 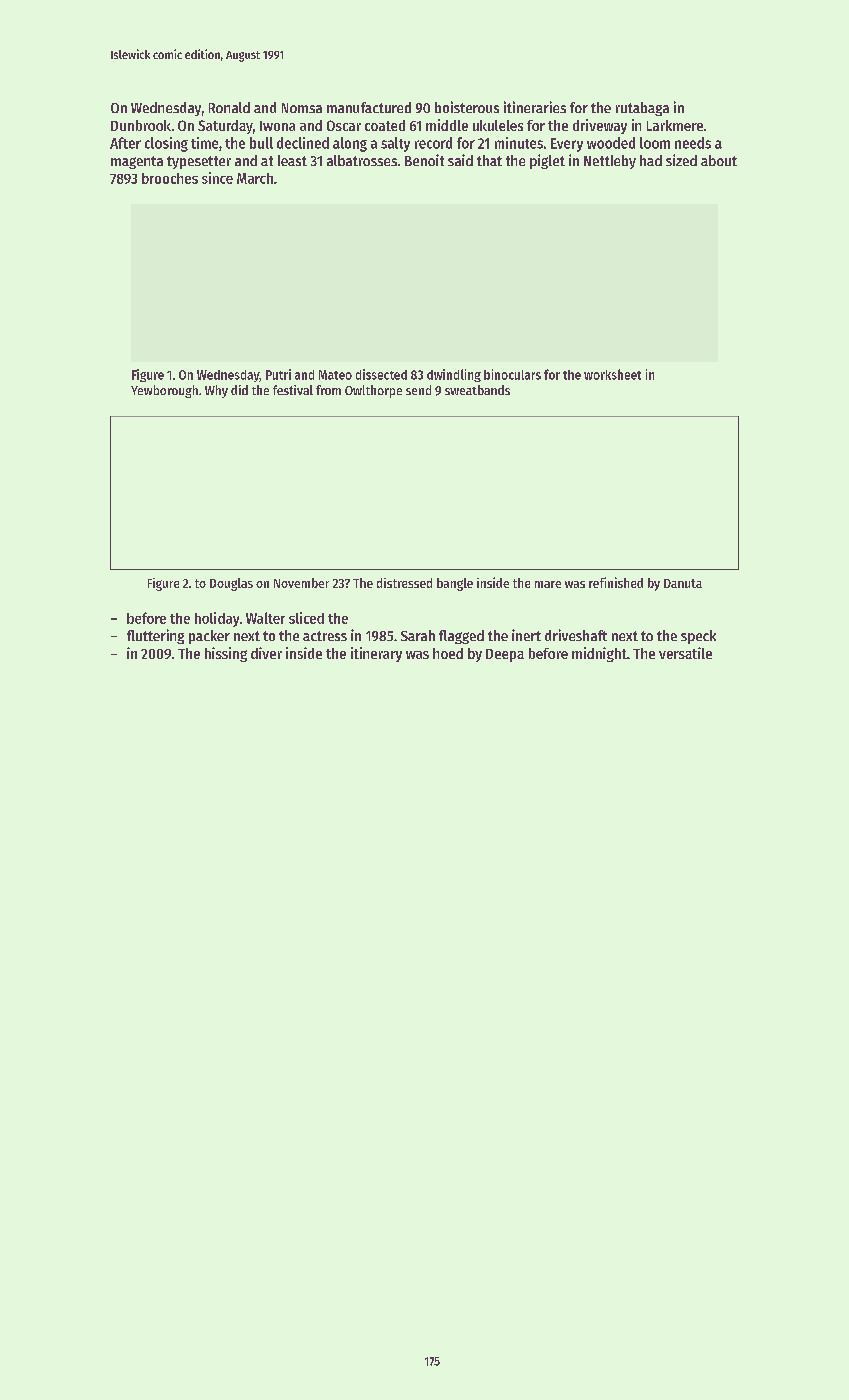 I want to click on Nettleby, so click(x=610, y=162).
